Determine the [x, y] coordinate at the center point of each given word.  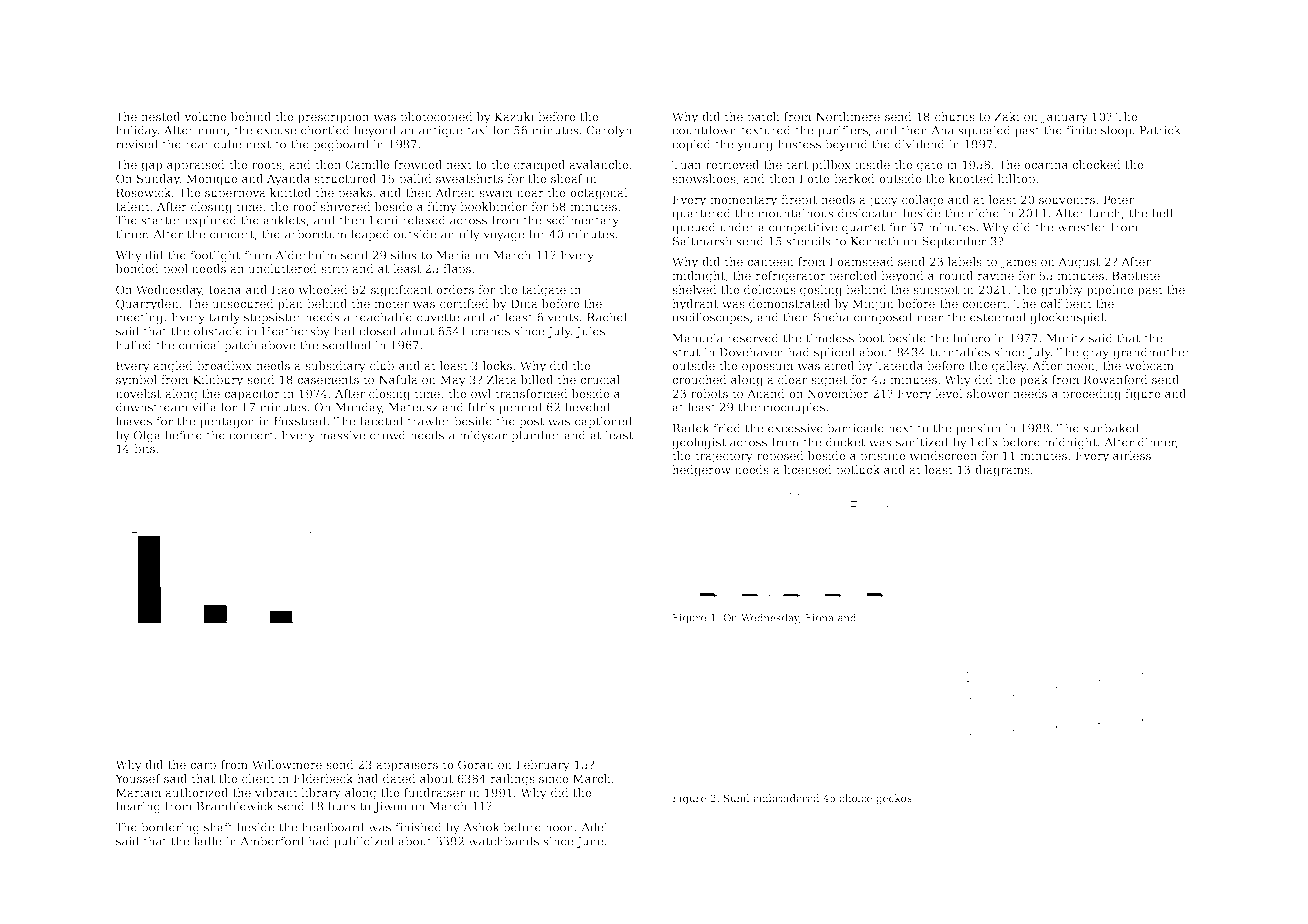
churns [955, 116]
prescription [333, 118]
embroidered [786, 798]
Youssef [138, 778]
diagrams [1002, 471]
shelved [694, 289]
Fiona [819, 618]
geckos [894, 799]
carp [203, 767]
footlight [215, 256]
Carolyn [609, 131]
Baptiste [1136, 277]
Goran [476, 764]
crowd [388, 435]
